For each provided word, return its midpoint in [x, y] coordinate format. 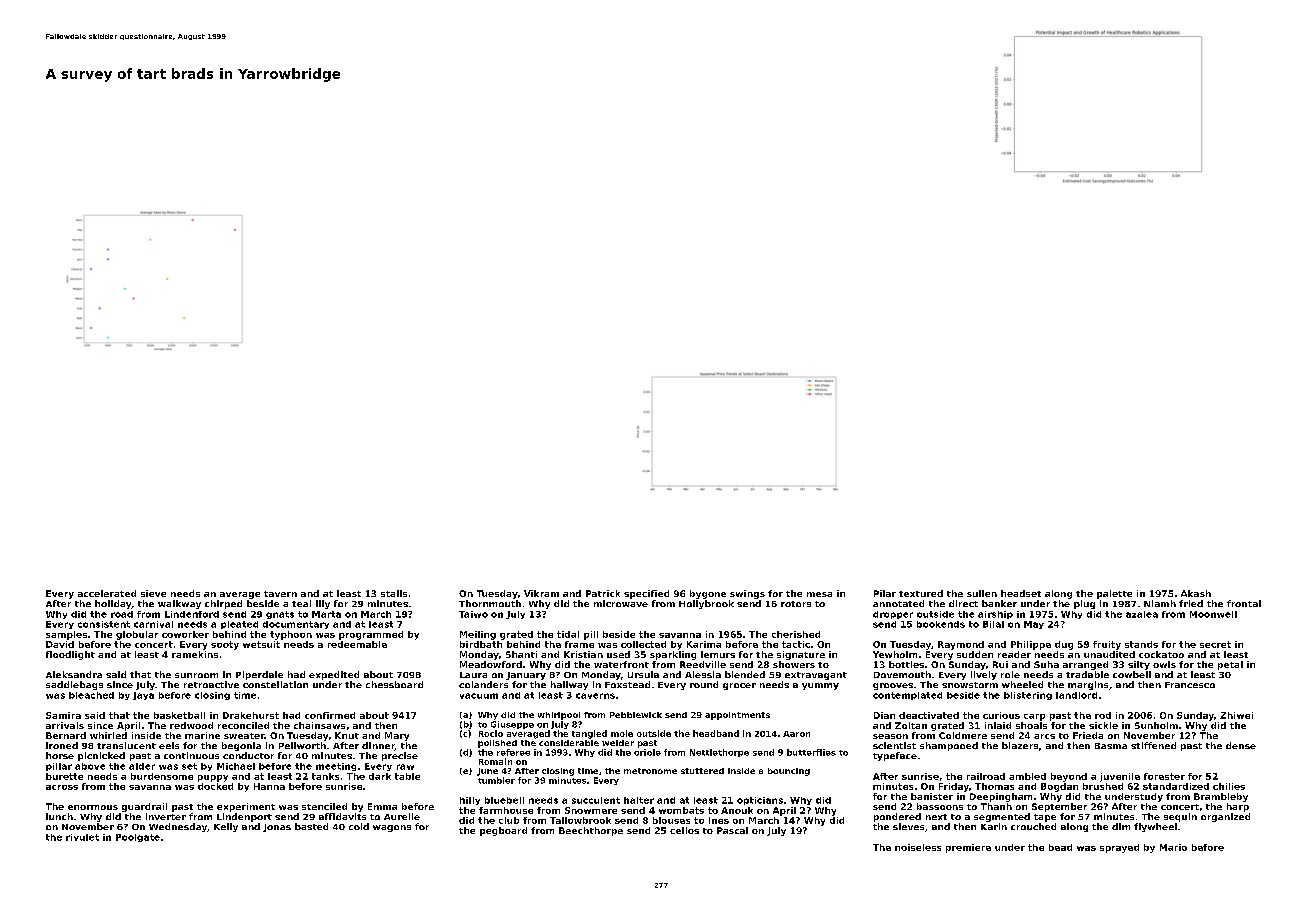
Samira [63, 715]
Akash [1196, 593]
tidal [568, 634]
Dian [884, 715]
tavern [280, 594]
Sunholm [1156, 725]
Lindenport [244, 817]
